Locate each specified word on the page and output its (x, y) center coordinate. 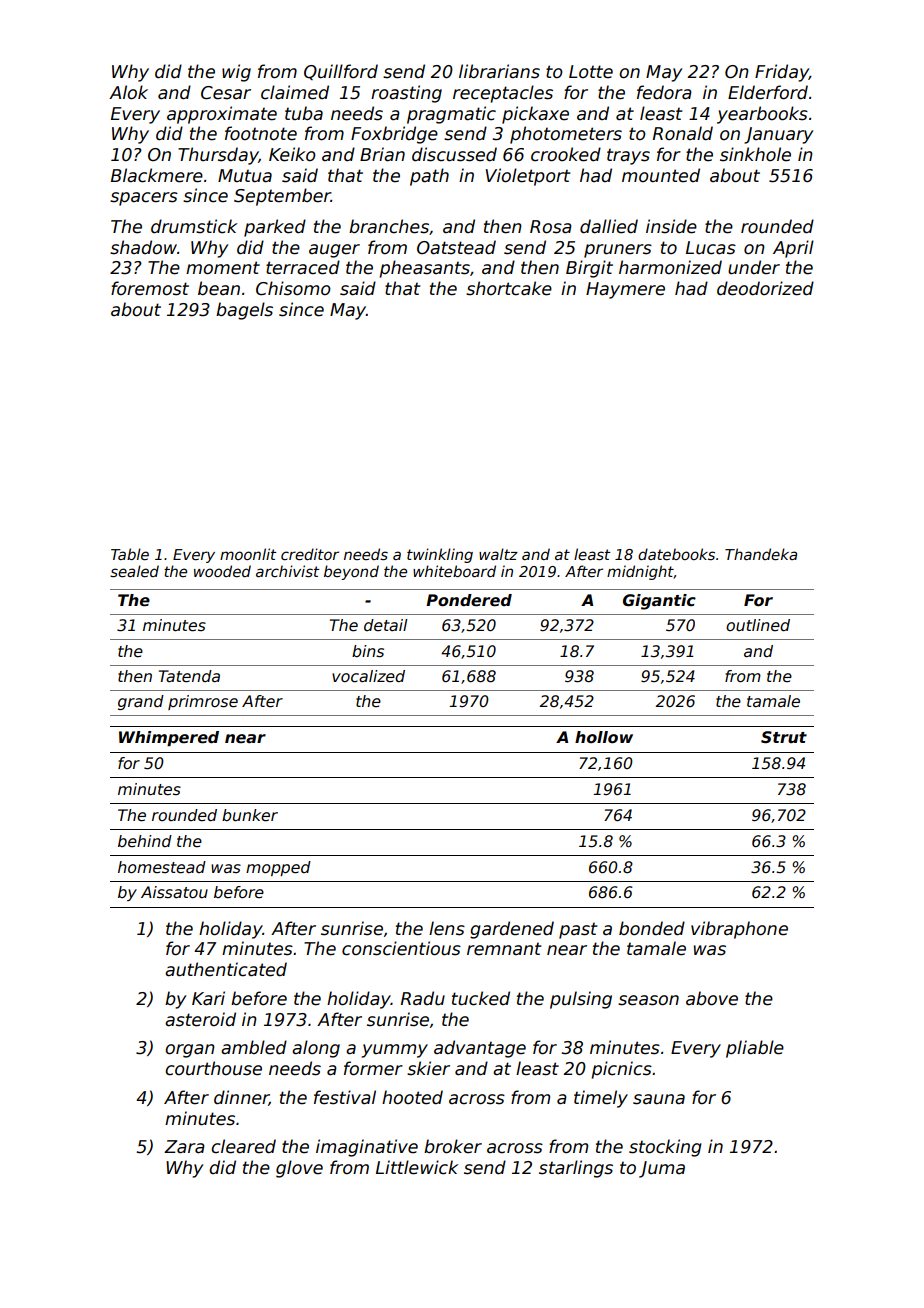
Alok (128, 92)
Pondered (469, 600)
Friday (782, 73)
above (712, 998)
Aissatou (174, 892)
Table (130, 554)
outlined (758, 625)
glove (299, 1169)
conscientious (401, 948)
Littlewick (417, 1167)
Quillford (341, 72)
